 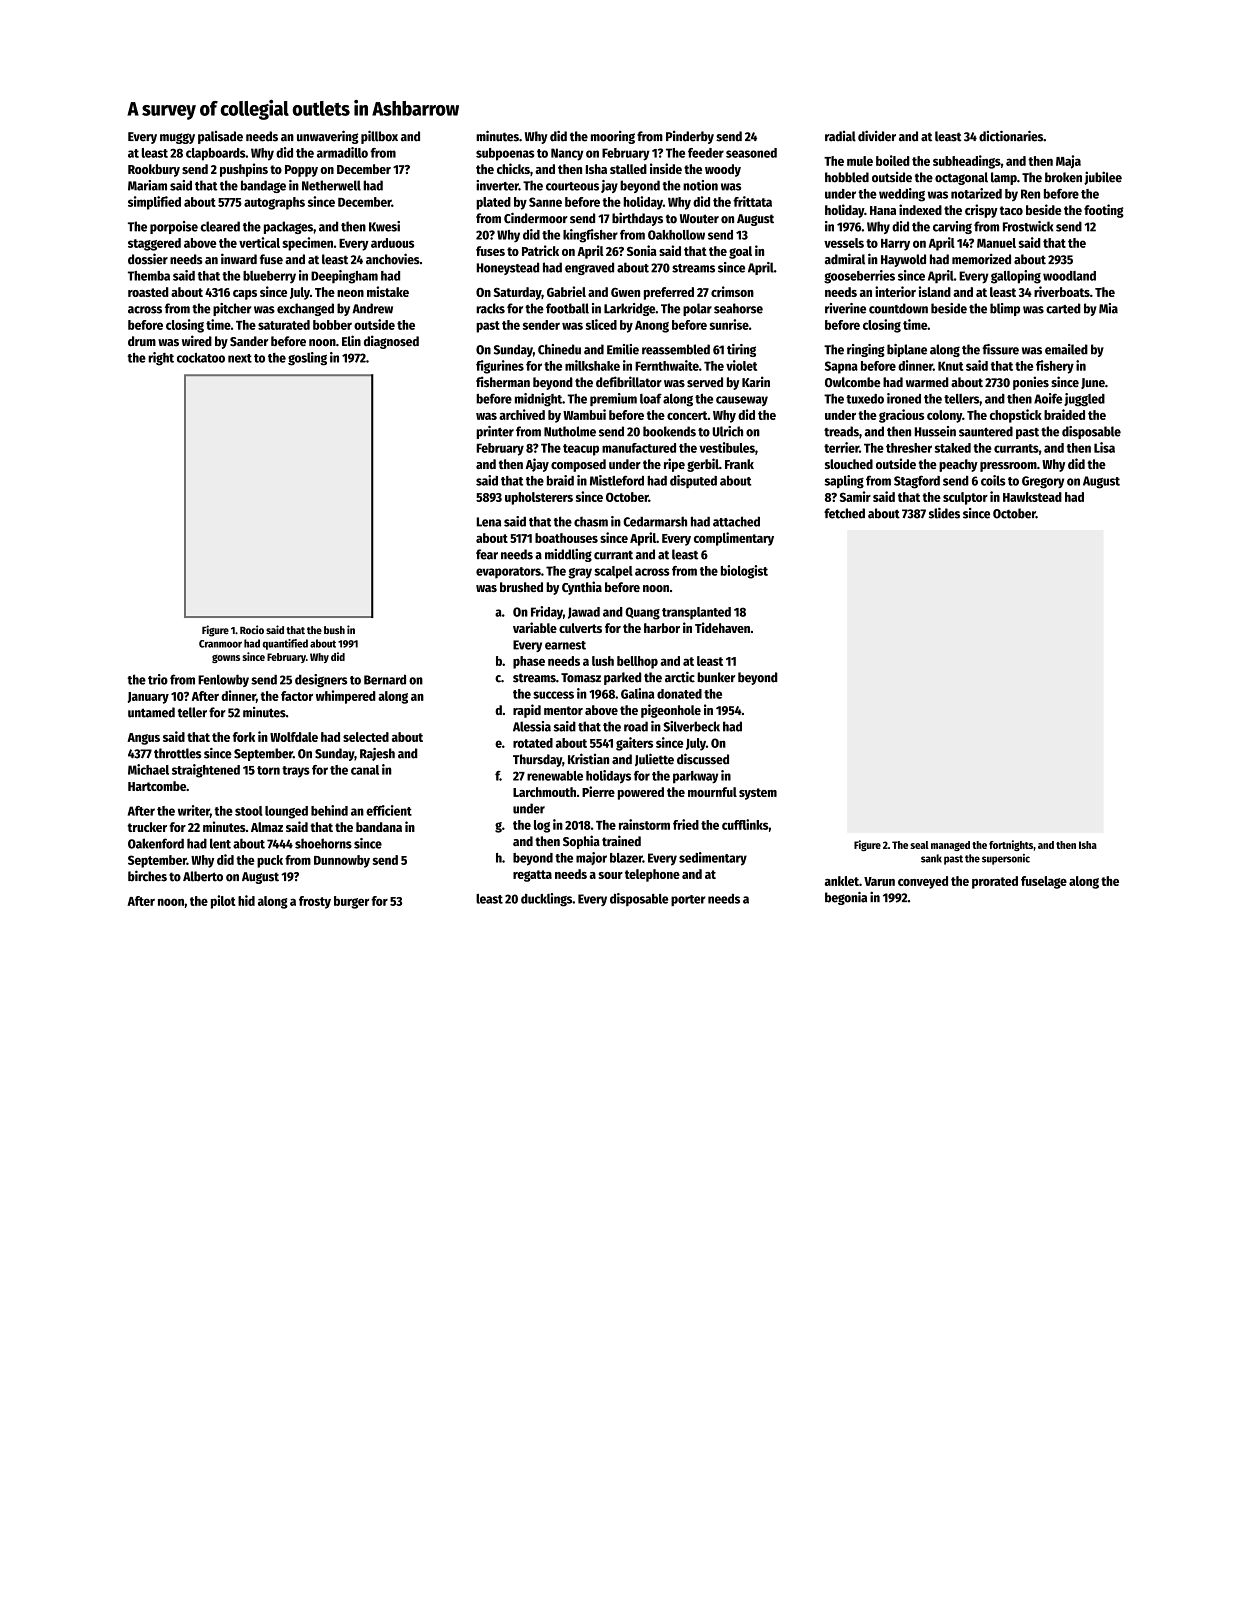 What do you see at coordinates (716, 677) in the screenshot?
I see `bunker` at bounding box center [716, 677].
